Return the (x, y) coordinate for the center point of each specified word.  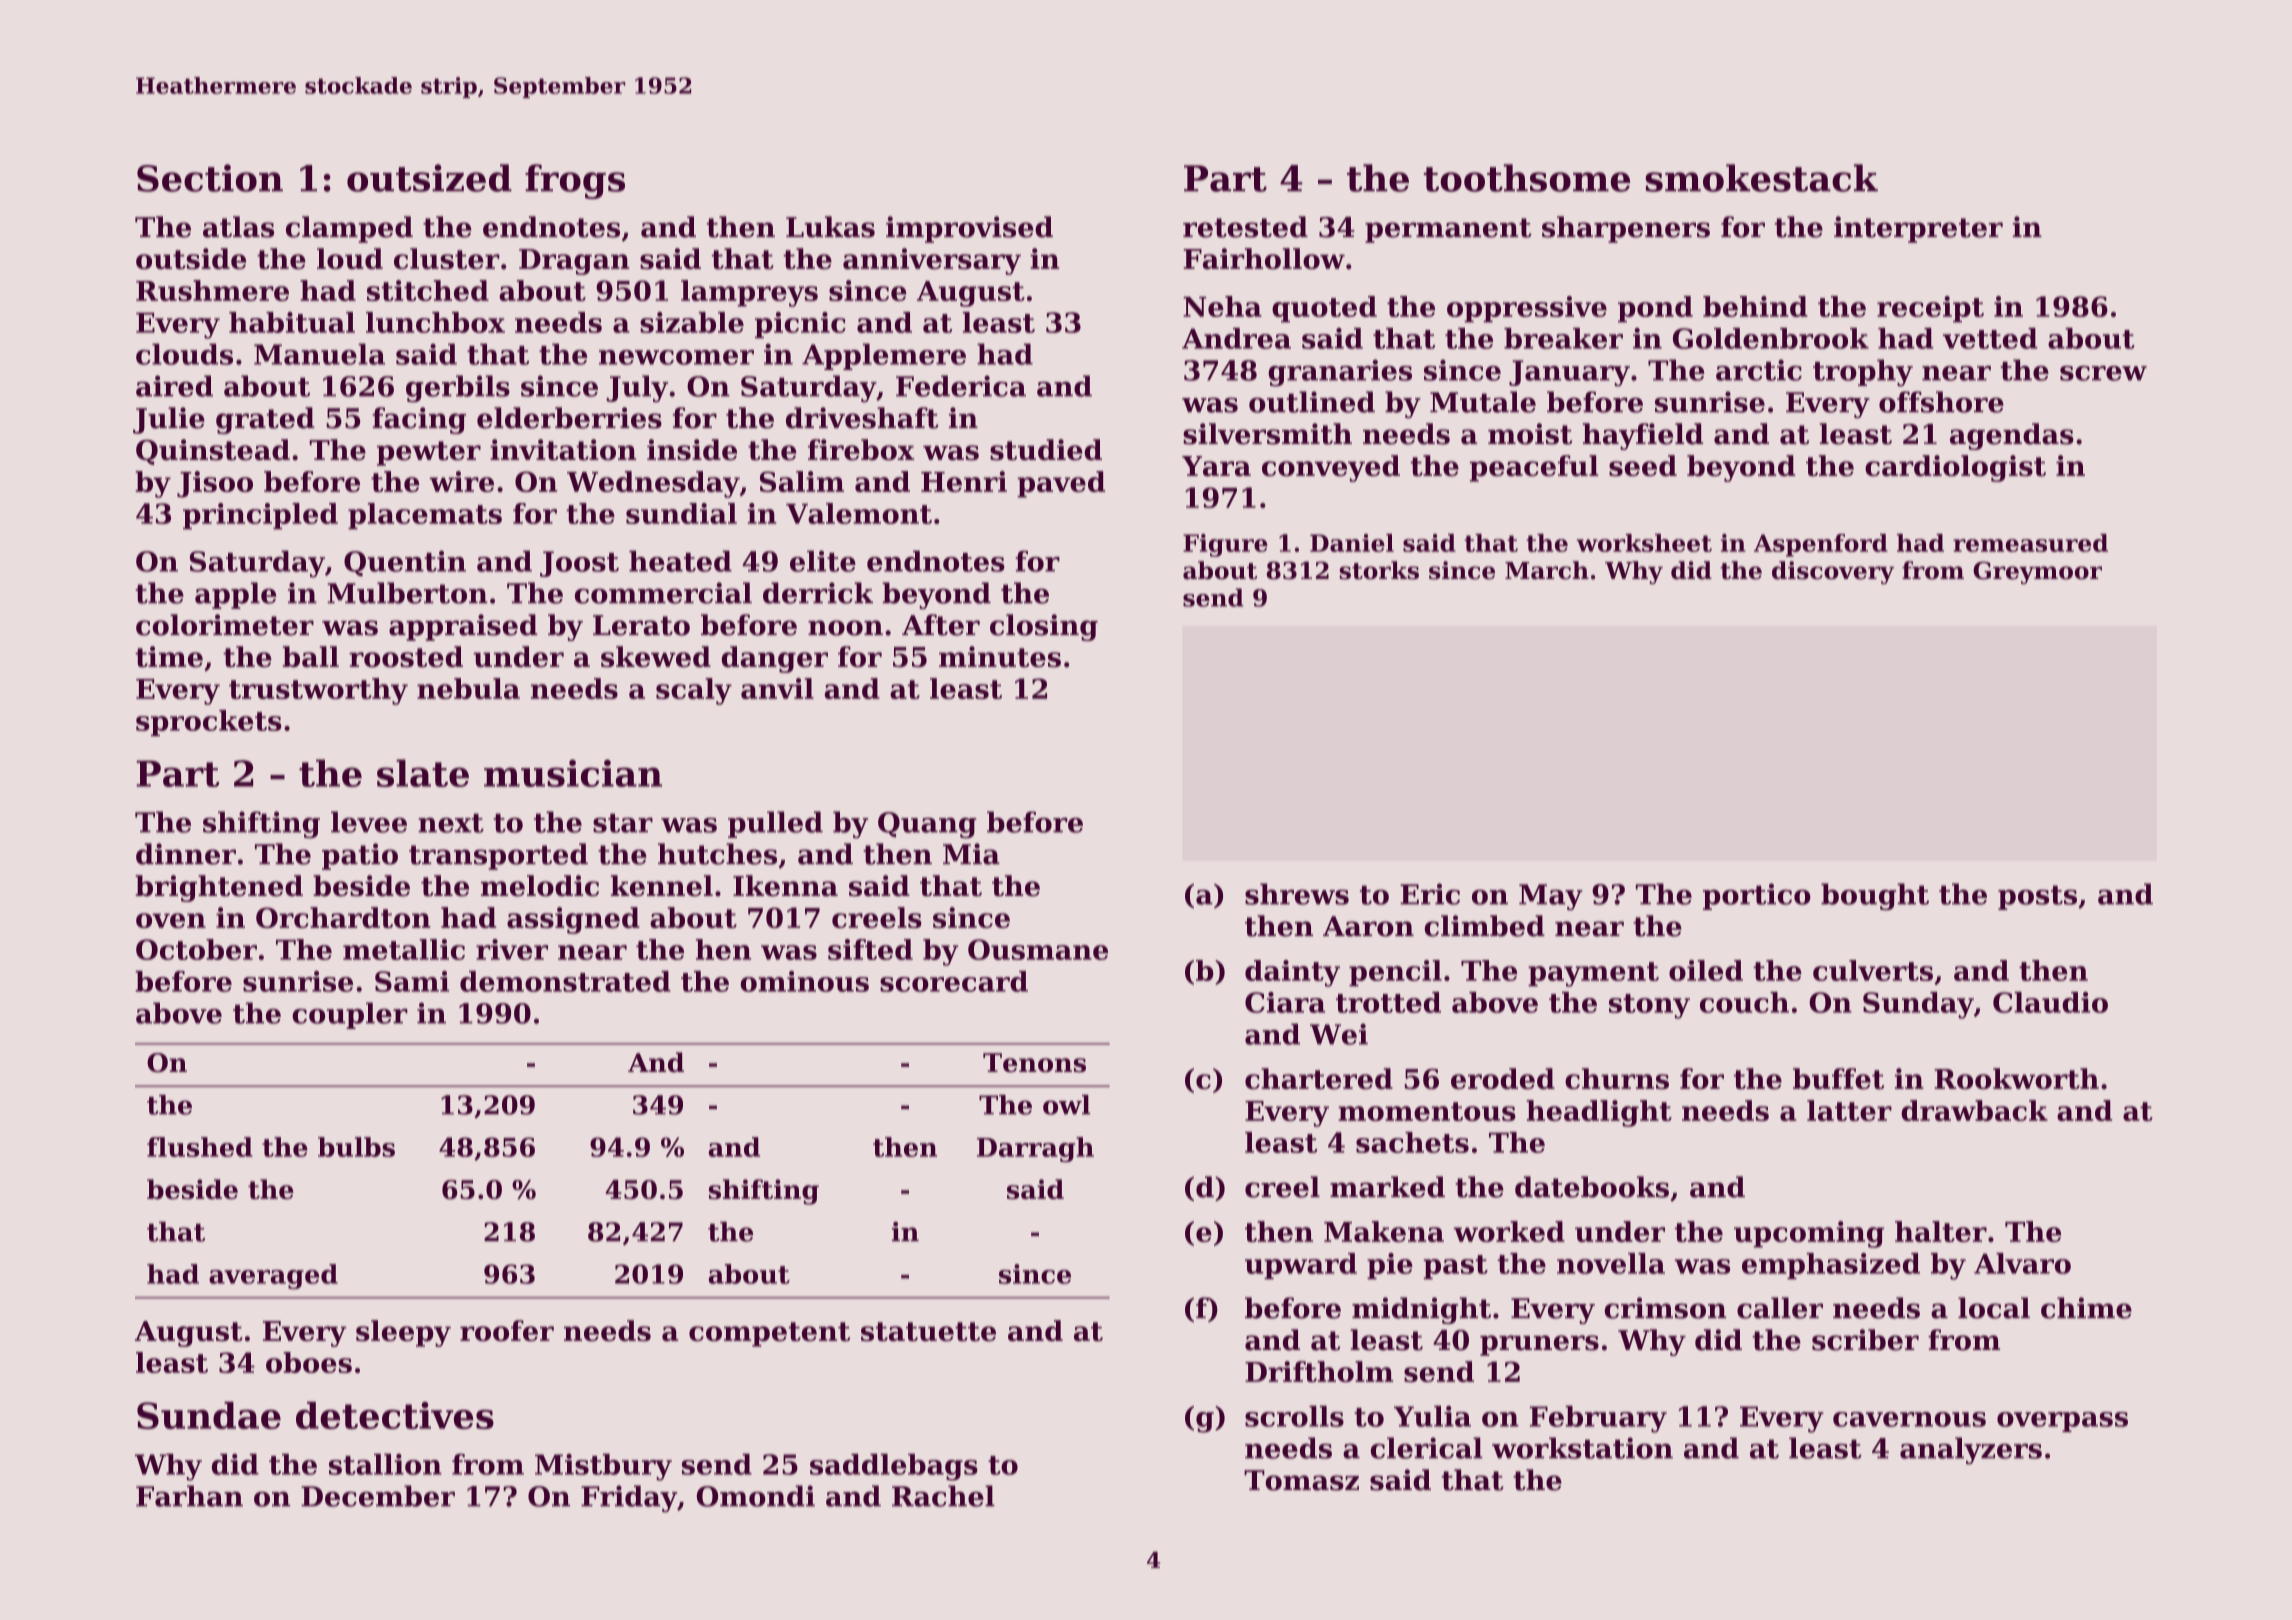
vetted (1990, 338)
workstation (1582, 1448)
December (378, 1496)
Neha (1222, 306)
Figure (1225, 545)
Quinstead (213, 452)
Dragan (574, 262)
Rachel (943, 1496)
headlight (1599, 1113)
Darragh (1035, 1149)
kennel (662, 886)
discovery (1833, 572)
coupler (350, 1015)
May (1551, 897)
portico (1757, 896)
